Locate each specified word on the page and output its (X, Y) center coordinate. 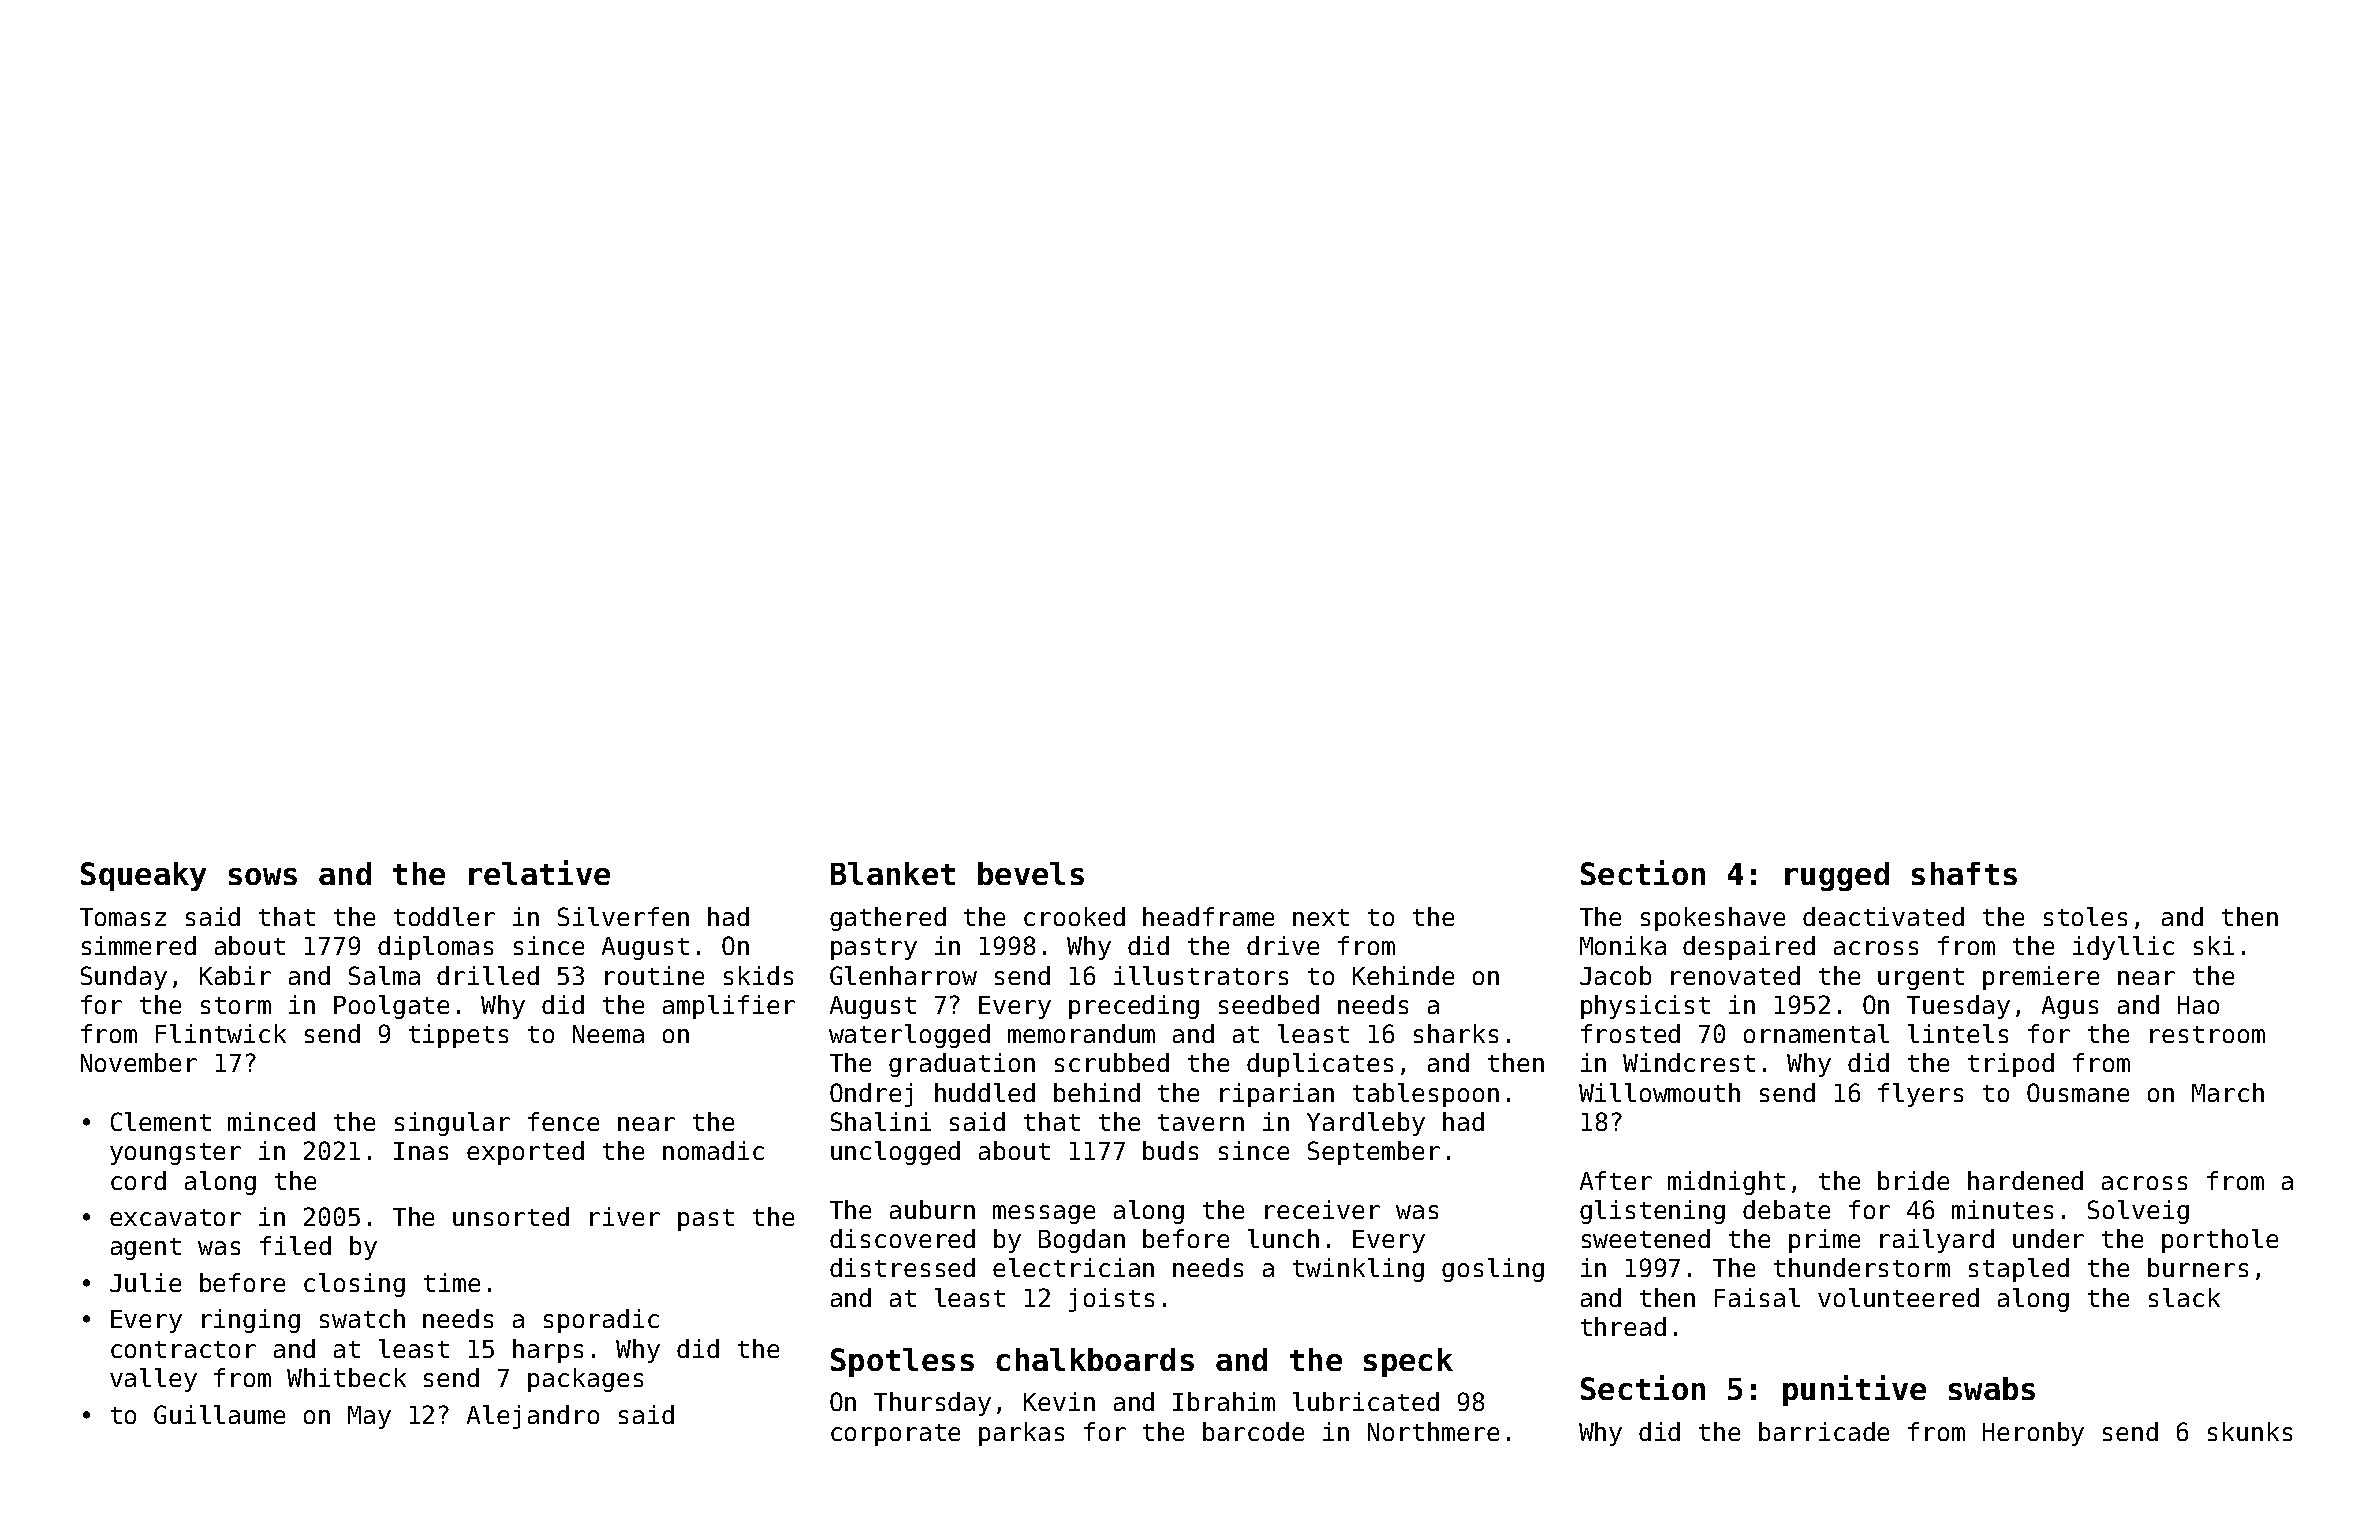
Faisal (1757, 1297)
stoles (2085, 916)
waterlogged (909, 1036)
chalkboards (1095, 1359)
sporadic (601, 1321)
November (139, 1062)
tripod (2011, 1065)
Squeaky (143, 876)
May (369, 1417)
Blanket (893, 873)
